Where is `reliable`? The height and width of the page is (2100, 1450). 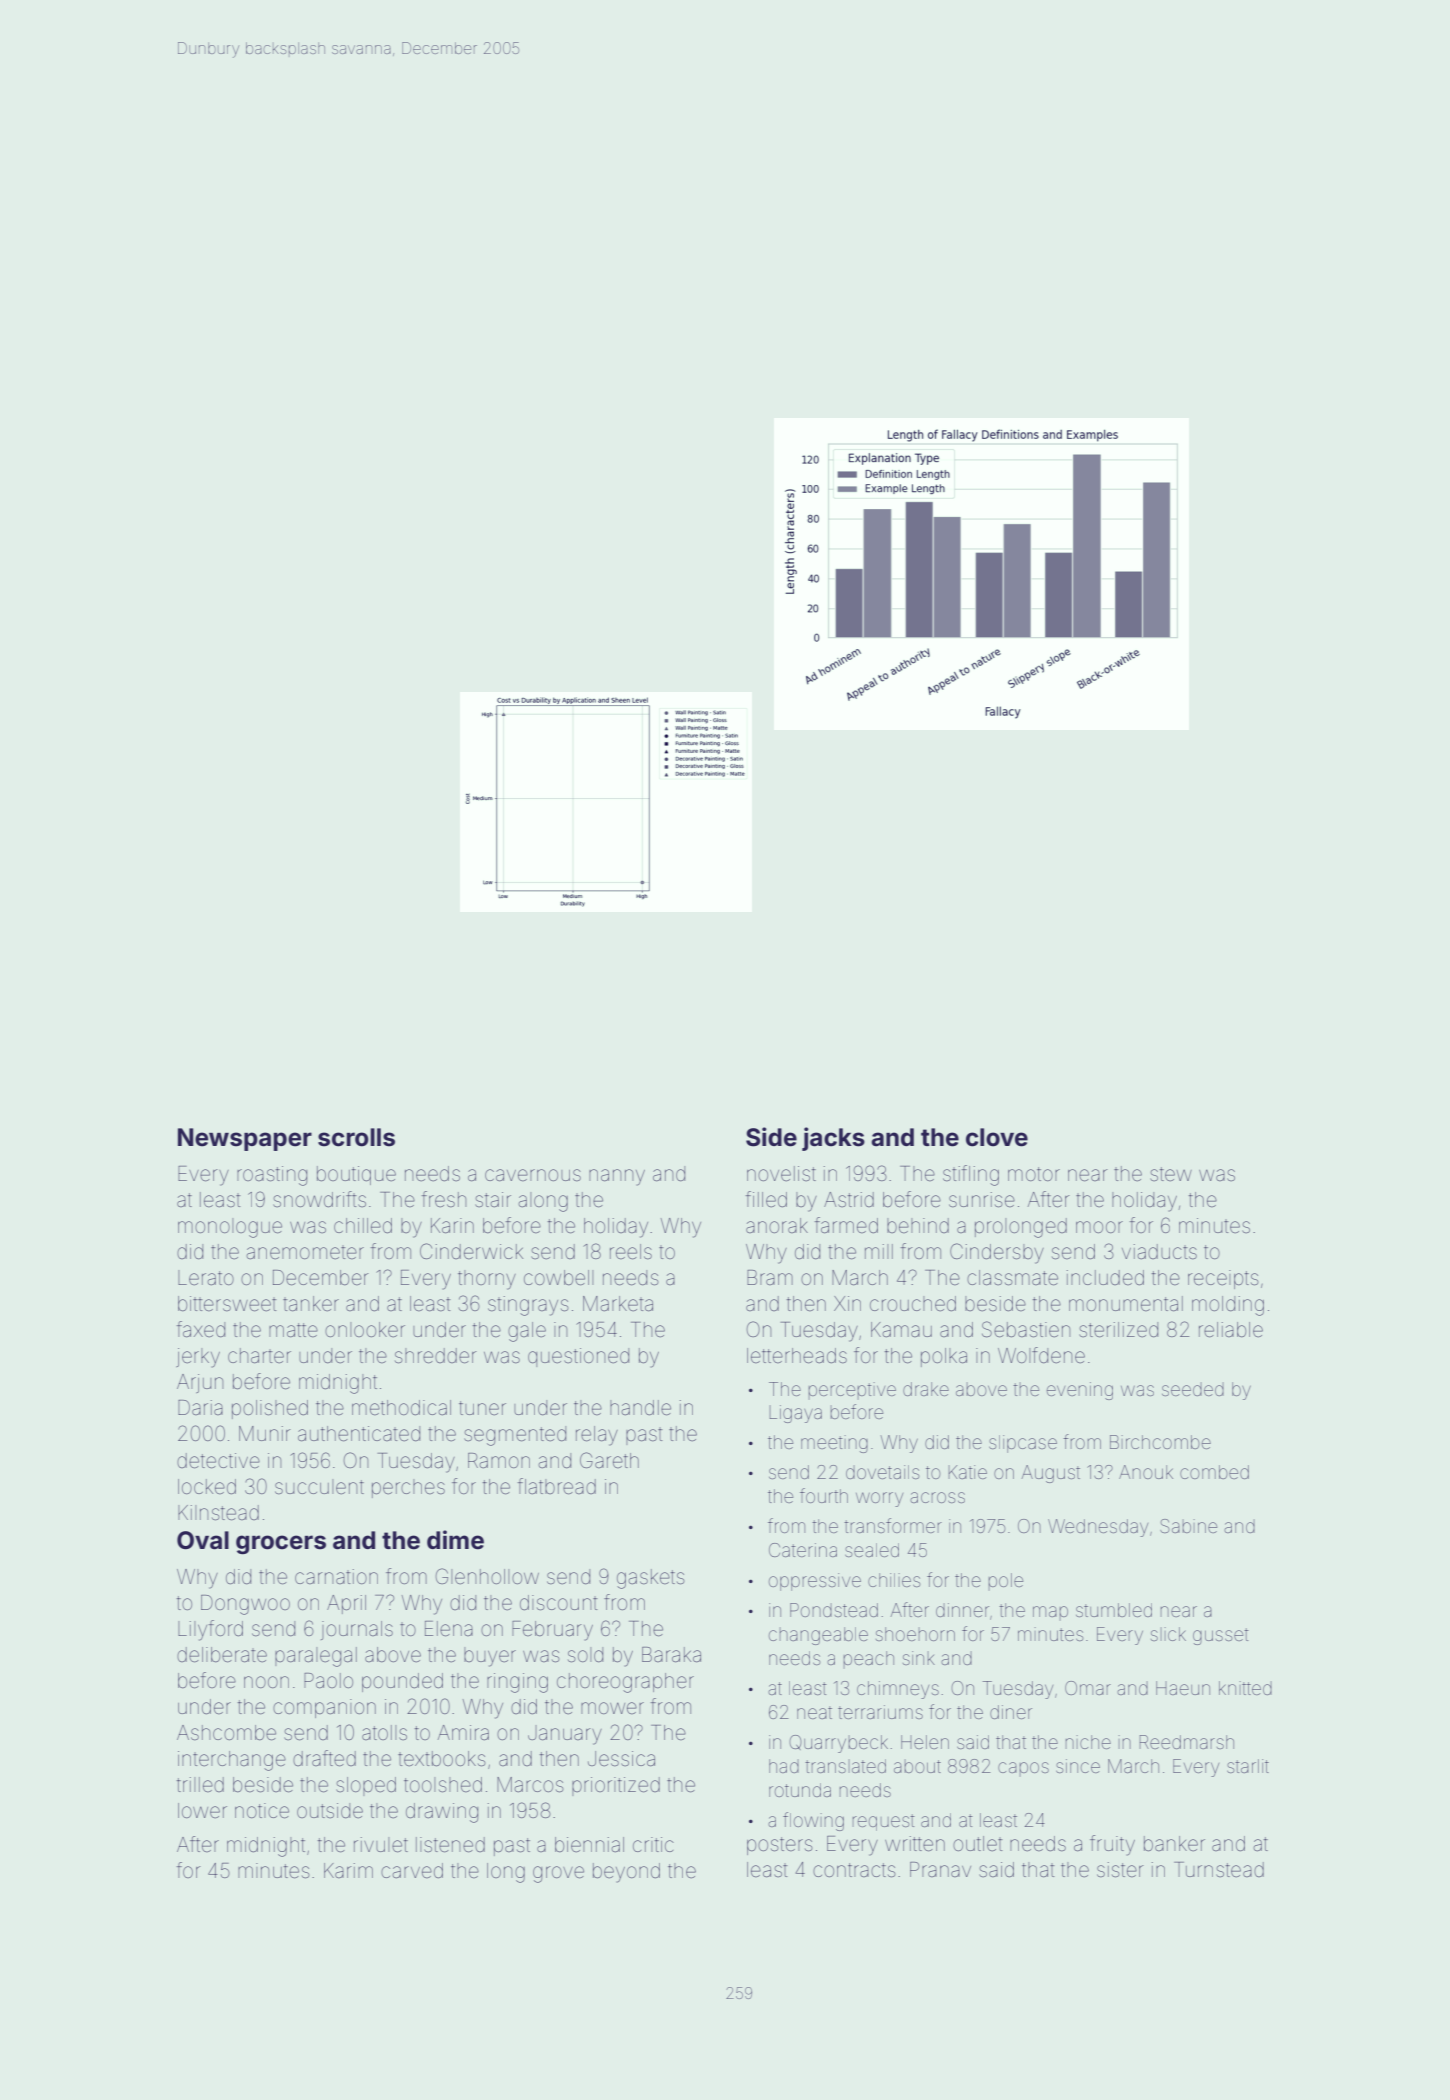
reliable is located at coordinates (1231, 1330).
